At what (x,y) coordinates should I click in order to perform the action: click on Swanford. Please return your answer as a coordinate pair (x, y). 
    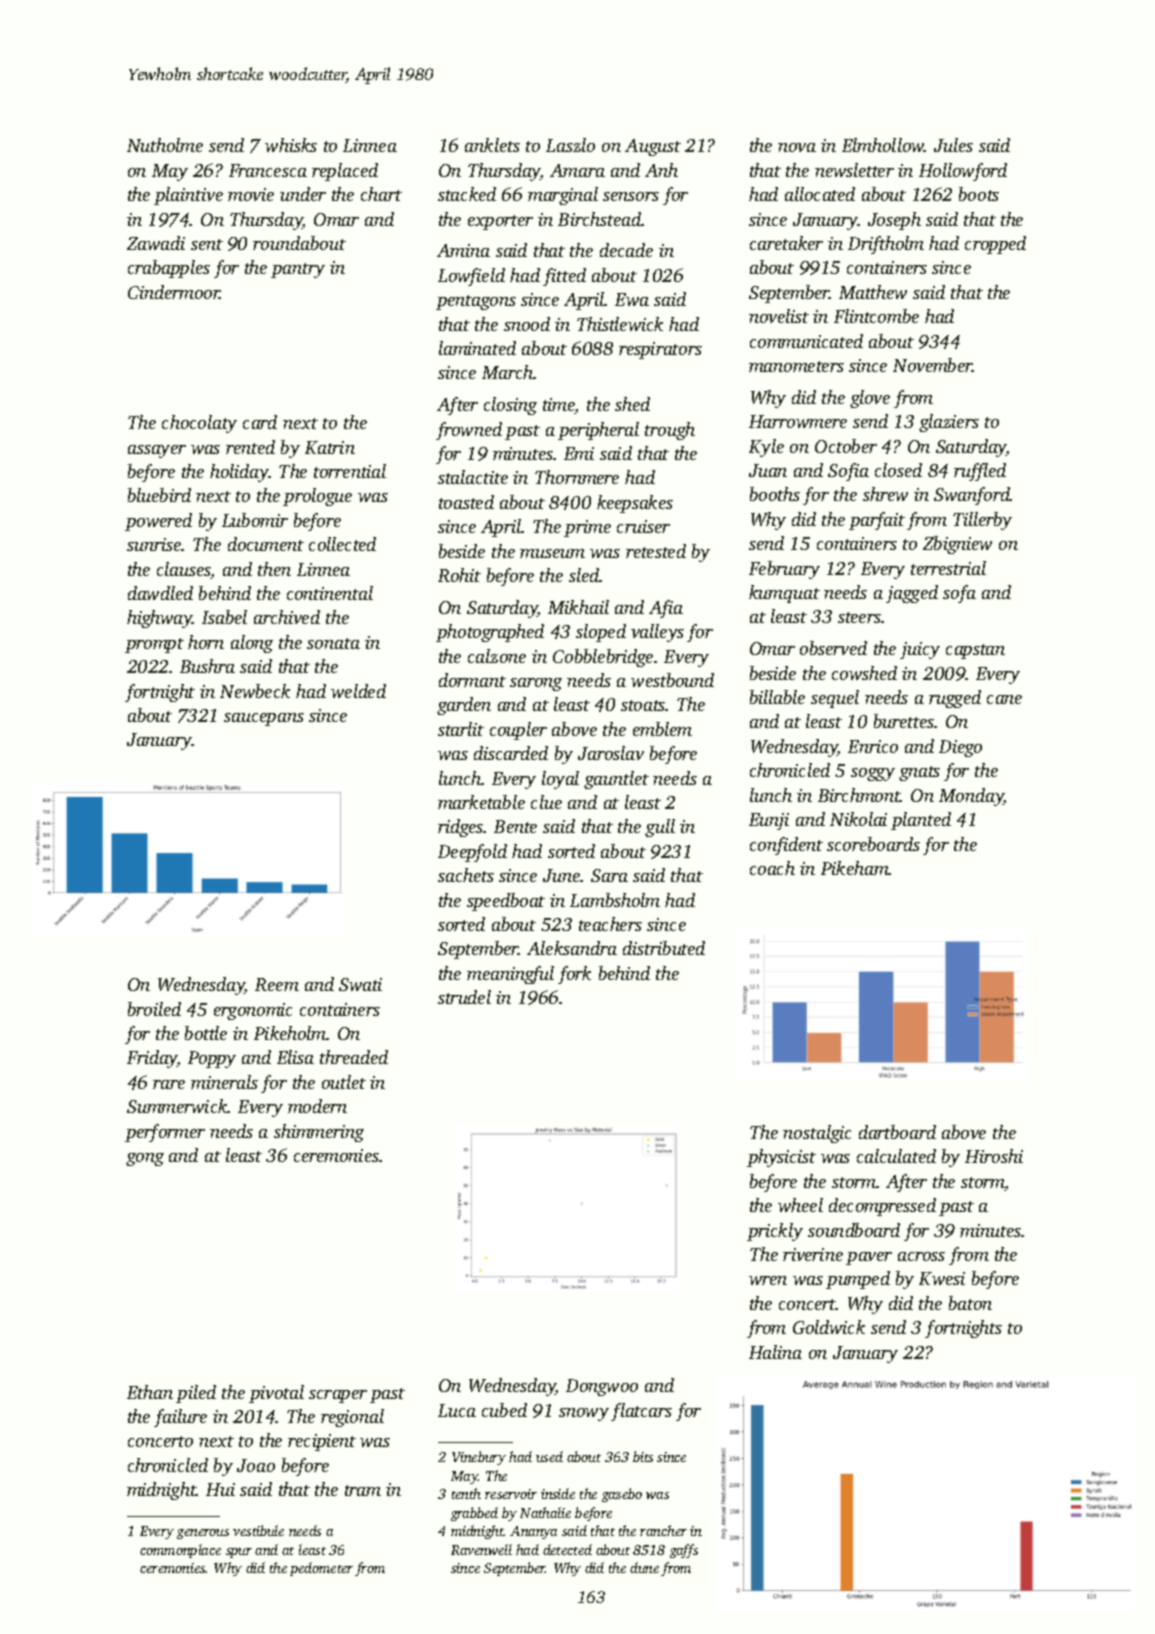
    Looking at the image, I should click on (972, 496).
